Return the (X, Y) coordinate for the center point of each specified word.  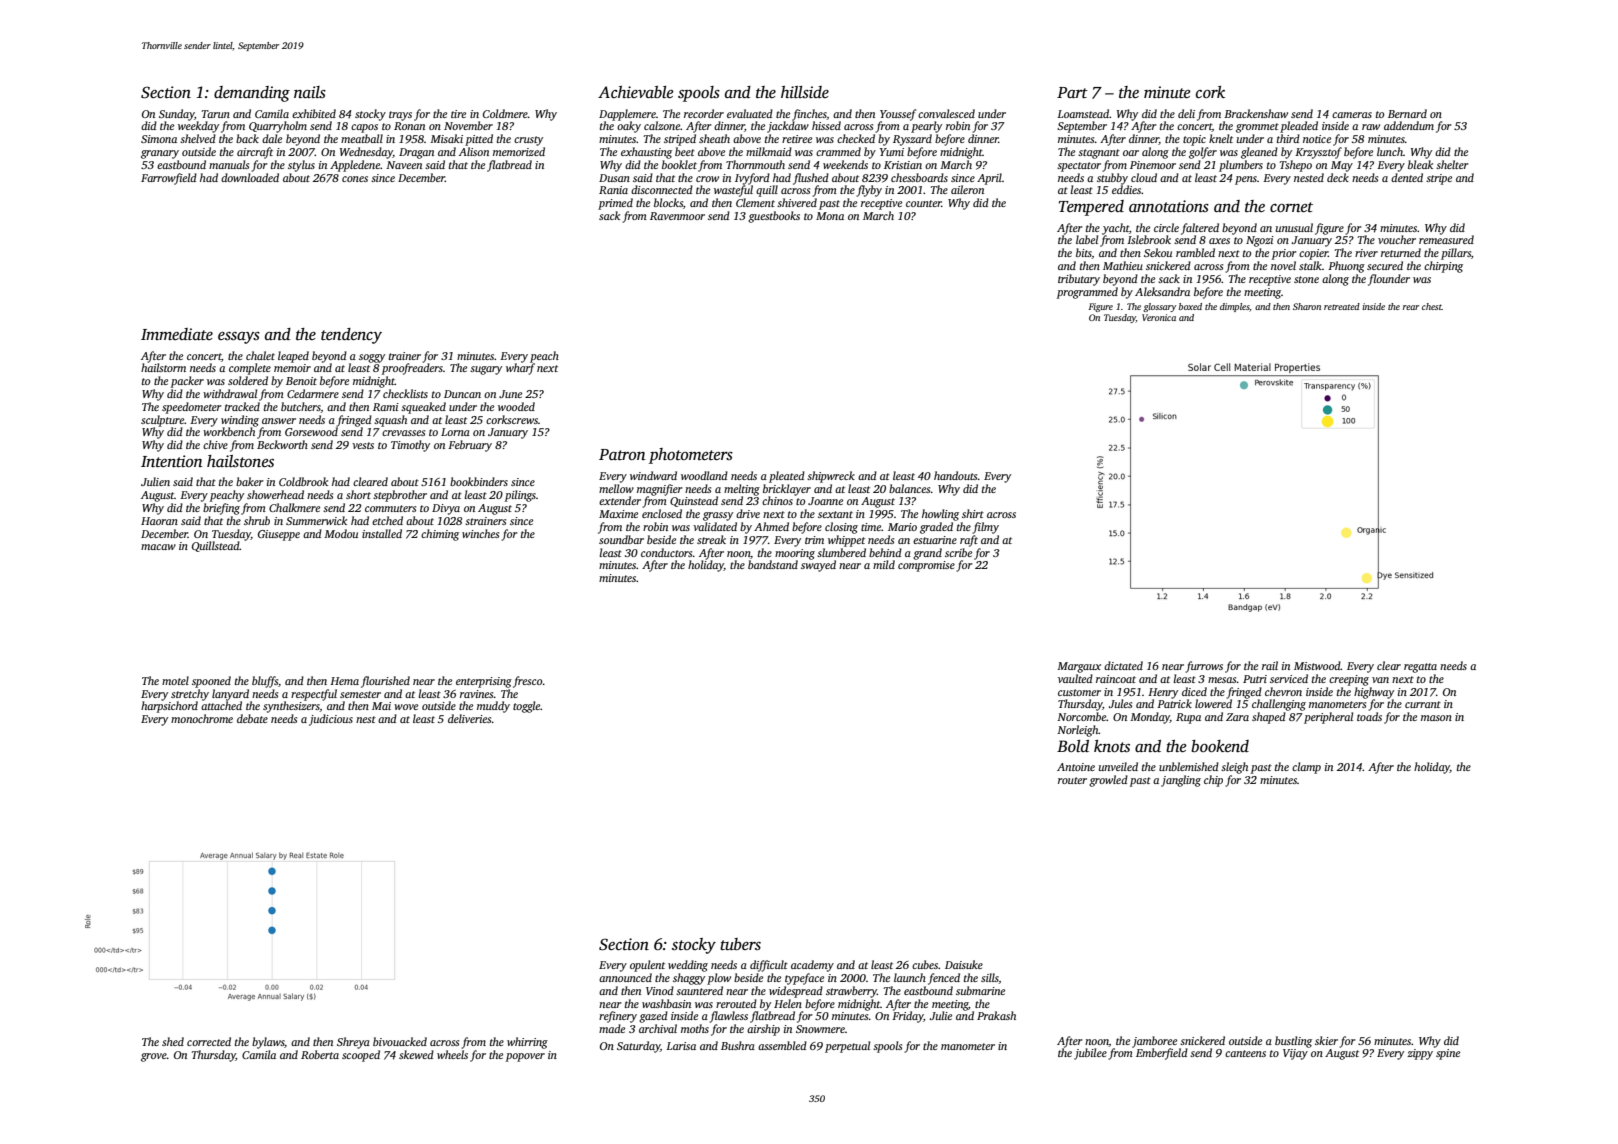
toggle (527, 707)
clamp (1306, 768)
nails (310, 92)
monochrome (202, 718)
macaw (158, 547)
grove (154, 1057)
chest (1432, 306)
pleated (787, 477)
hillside (805, 92)
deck (1338, 177)
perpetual (847, 1047)
